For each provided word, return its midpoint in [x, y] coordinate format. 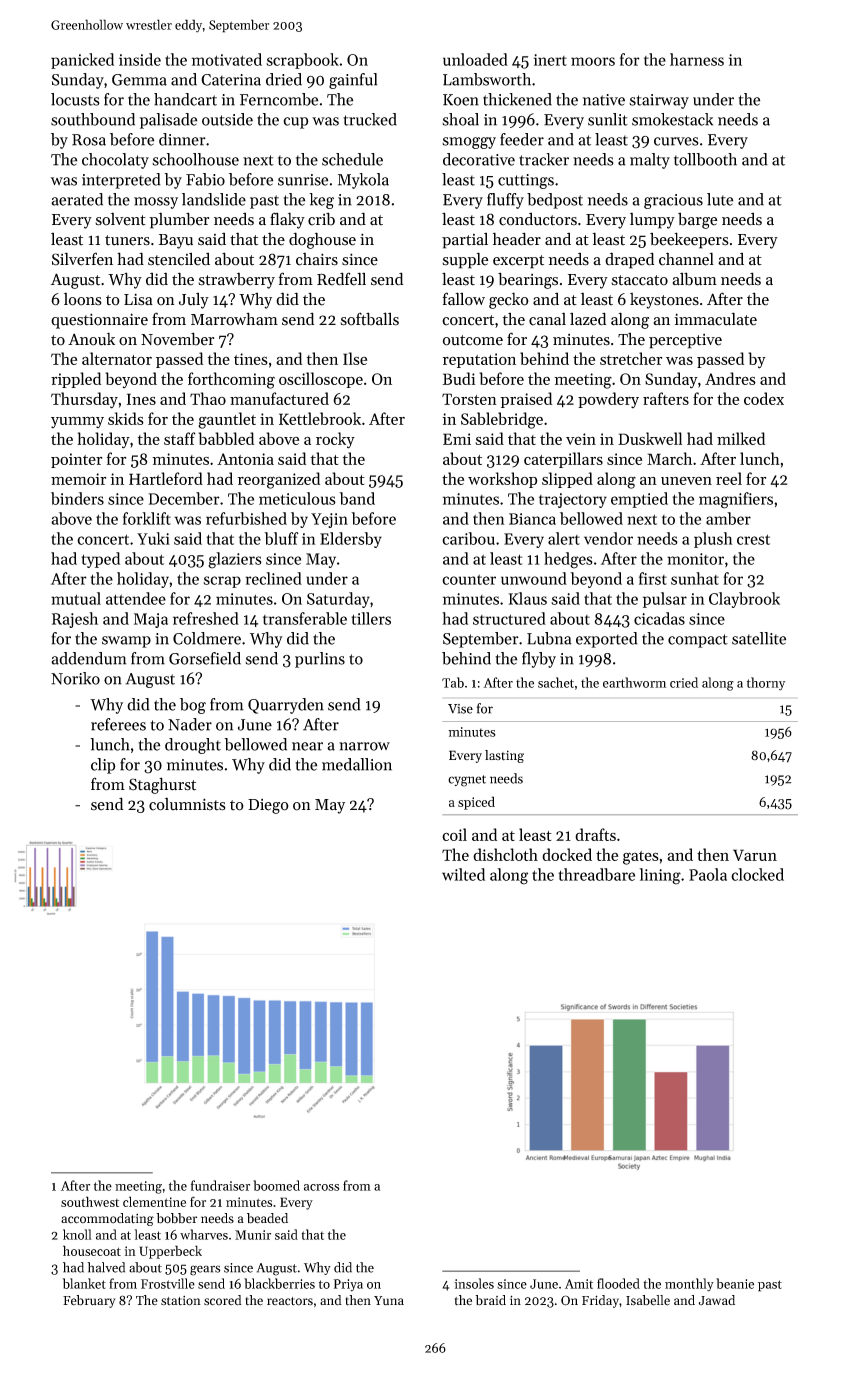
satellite [759, 638]
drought [193, 746]
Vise [460, 709]
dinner [182, 139]
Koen [461, 100]
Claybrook [744, 600]
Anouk [91, 339]
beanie [735, 1283]
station [181, 1301]
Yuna [389, 1300]
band [357, 498]
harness [697, 59]
